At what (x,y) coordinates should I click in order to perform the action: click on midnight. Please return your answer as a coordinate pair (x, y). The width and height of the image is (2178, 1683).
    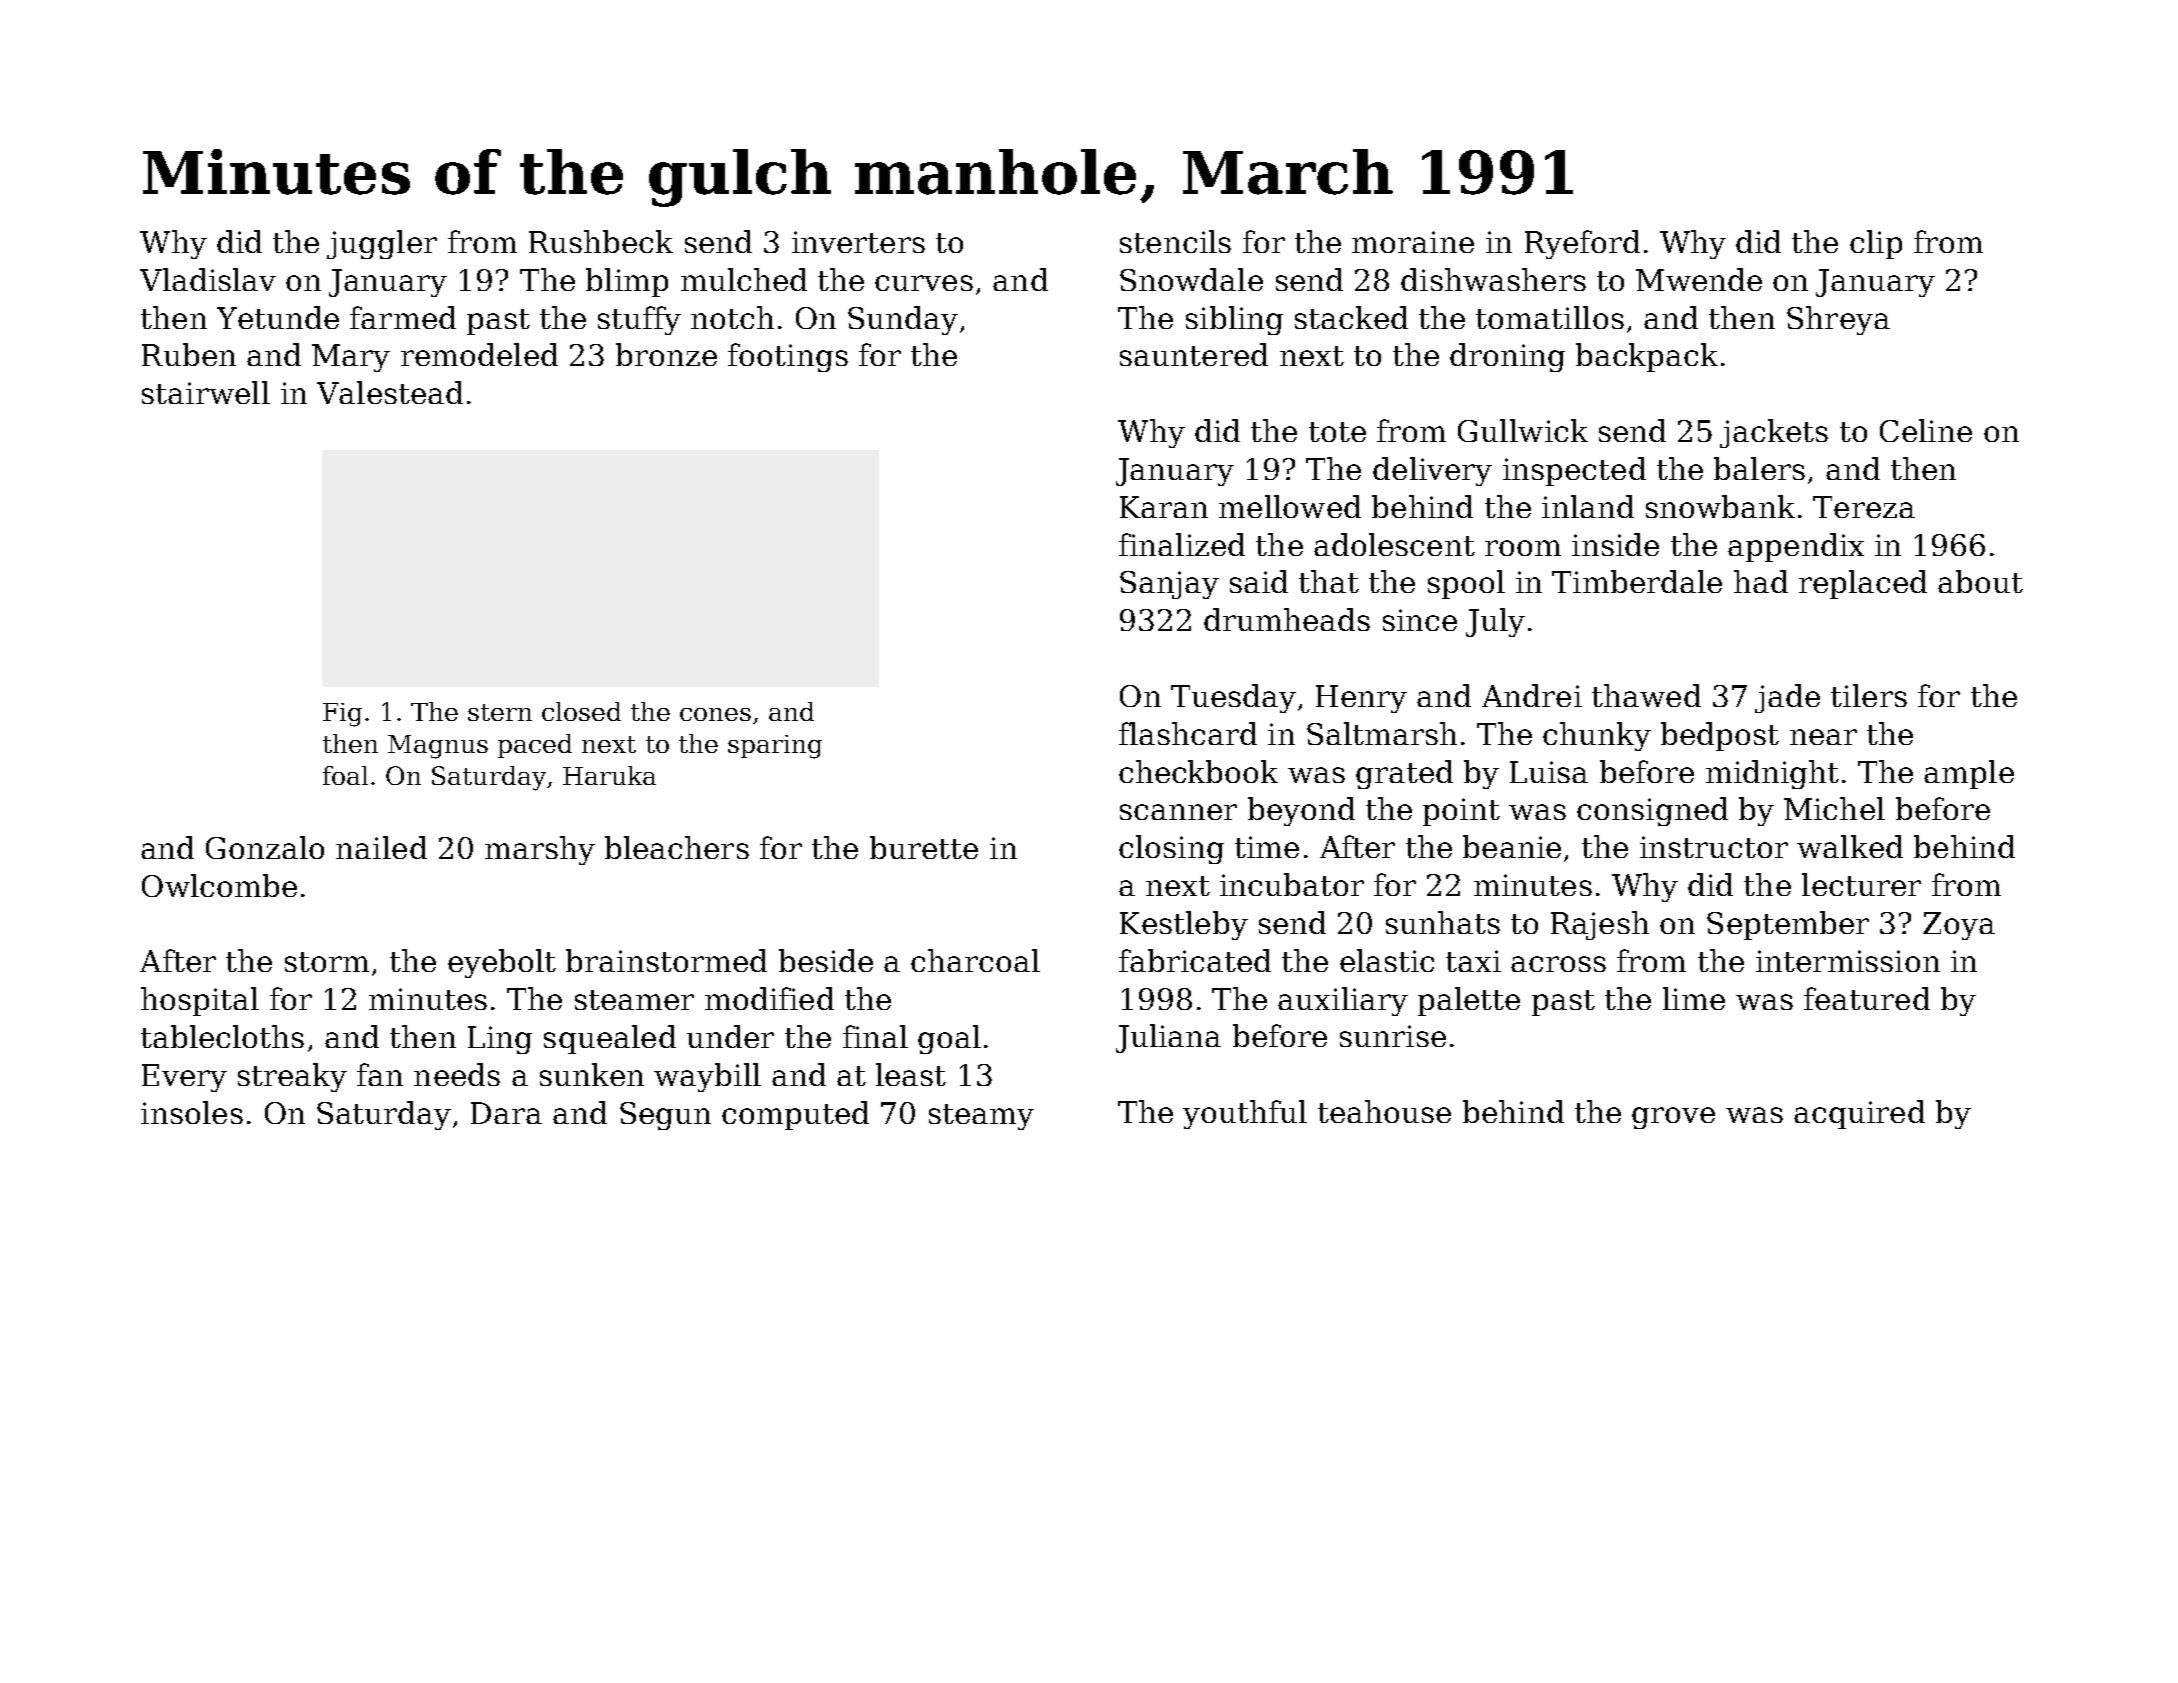
    Looking at the image, I should click on (1772, 774).
